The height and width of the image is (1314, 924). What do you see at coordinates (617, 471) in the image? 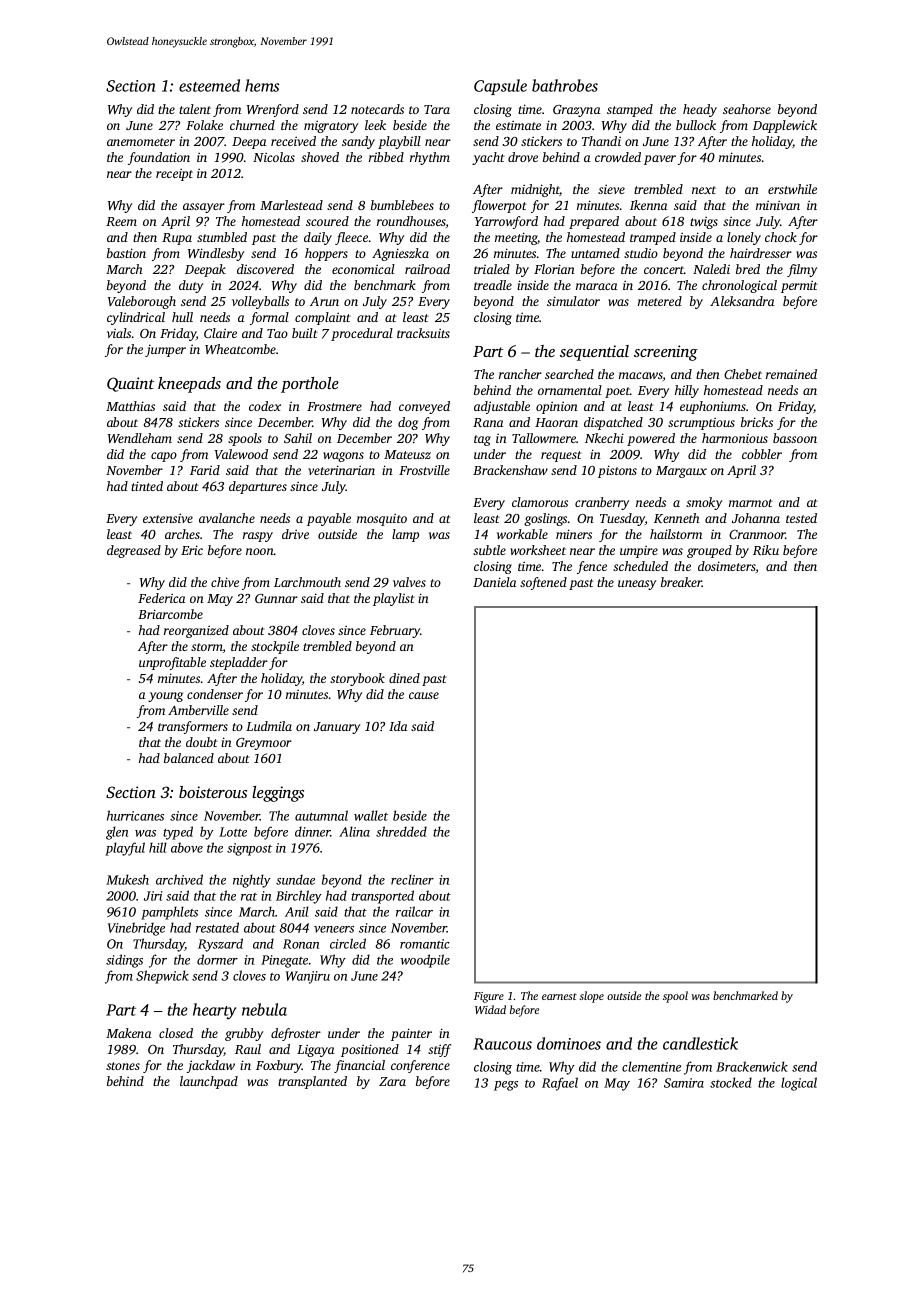
I see `pistons` at bounding box center [617, 471].
